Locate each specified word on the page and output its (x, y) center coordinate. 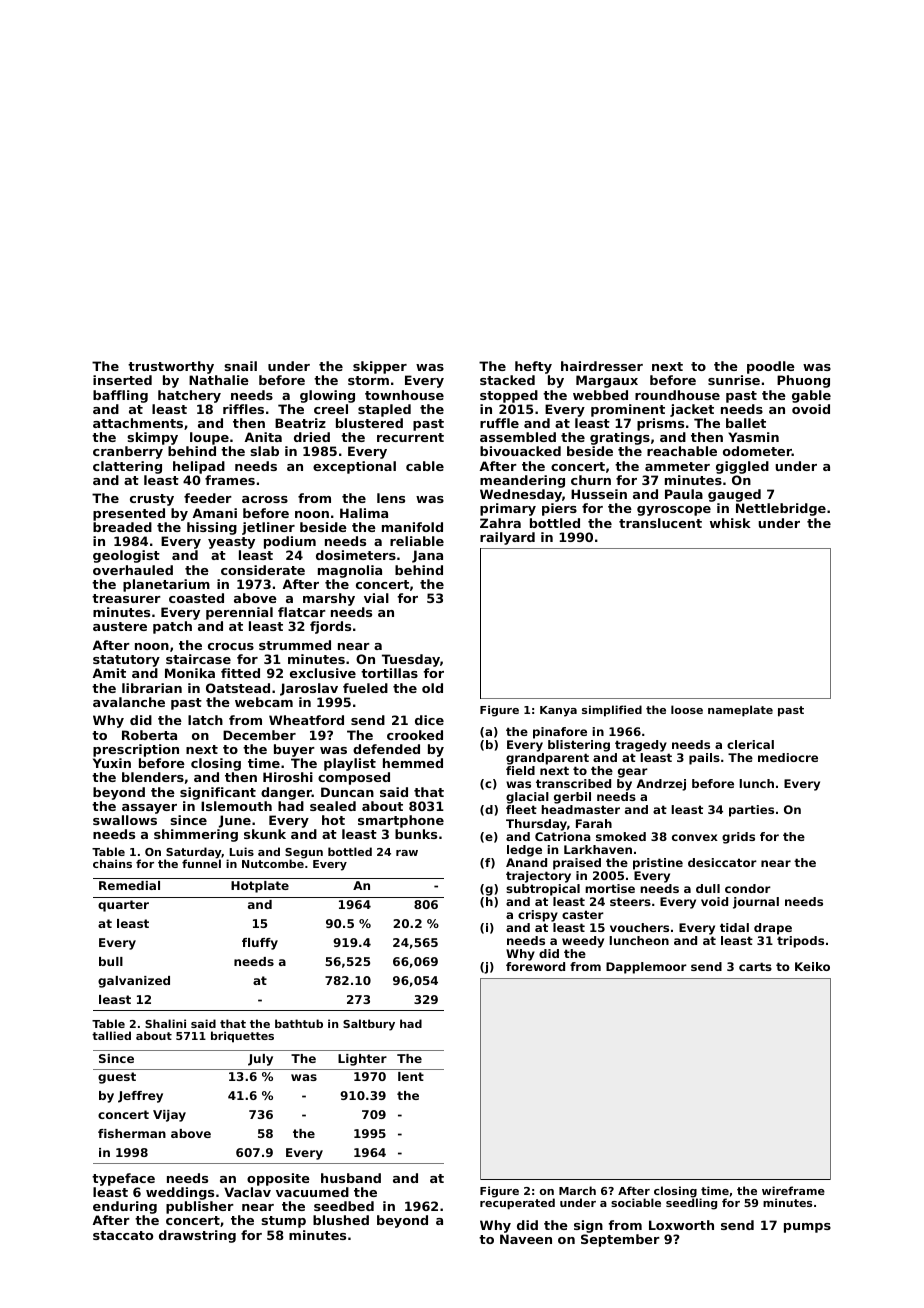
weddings (180, 1193)
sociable (636, 1202)
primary (508, 509)
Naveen (526, 1239)
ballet (746, 423)
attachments (138, 423)
